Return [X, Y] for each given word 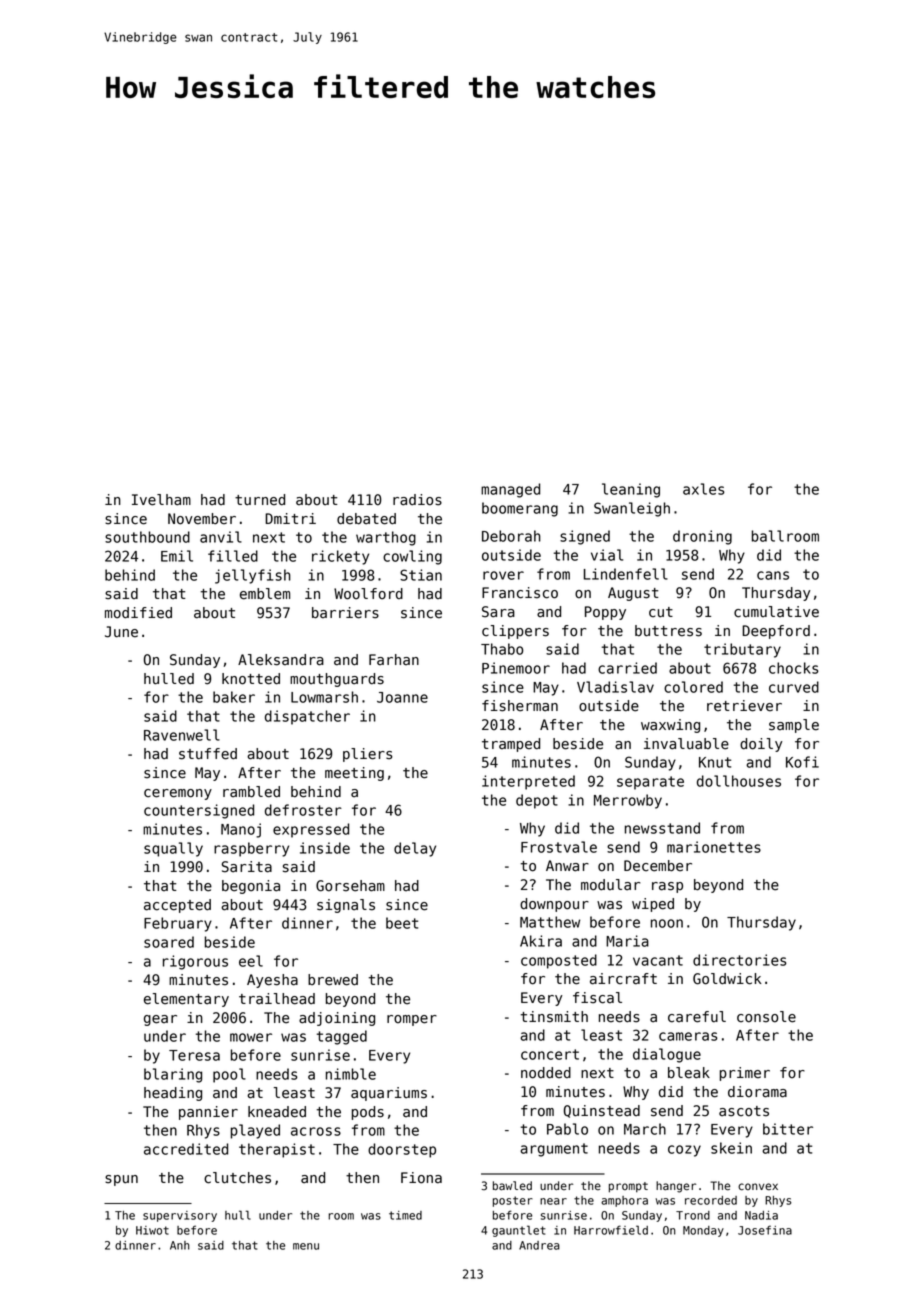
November [202, 519]
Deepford [776, 632]
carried [627, 668]
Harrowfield [611, 1230]
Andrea [539, 1245]
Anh [180, 1245]
